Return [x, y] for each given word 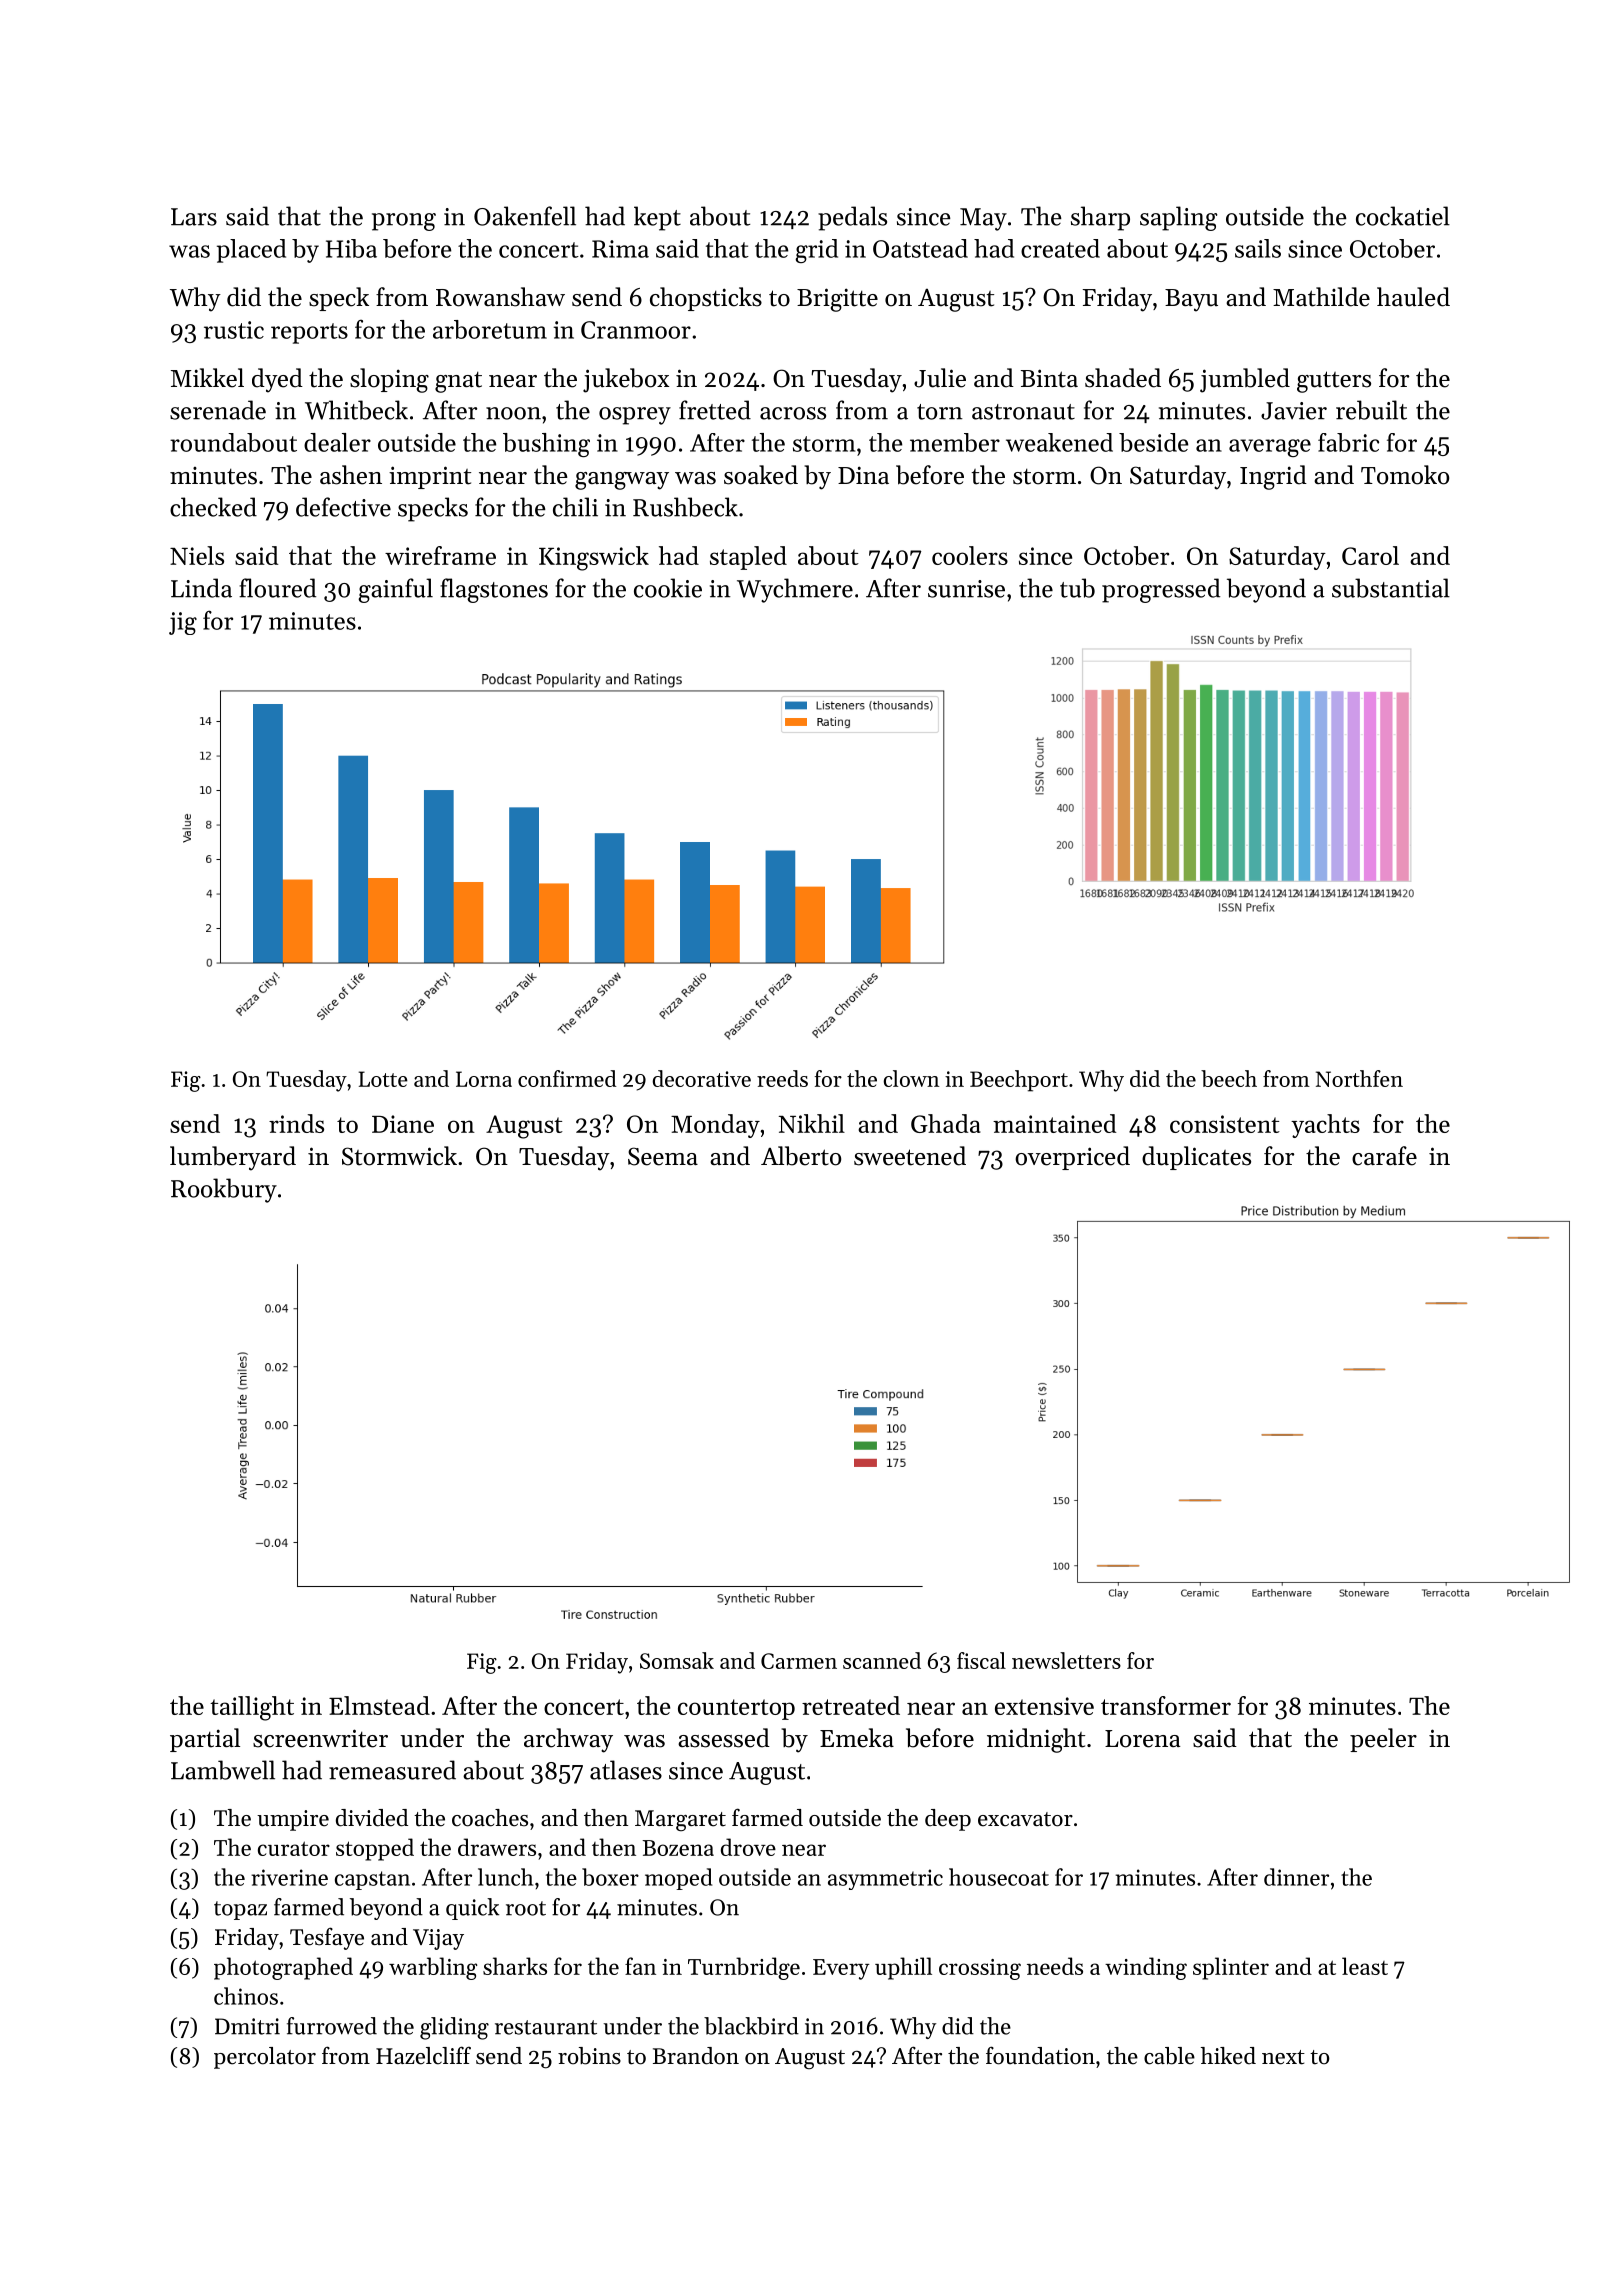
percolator [265, 2058]
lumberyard [233, 1158]
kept [657, 218]
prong [404, 222]
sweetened [910, 1156]
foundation [1040, 2055]
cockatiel [1403, 216]
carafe [1384, 1156]
